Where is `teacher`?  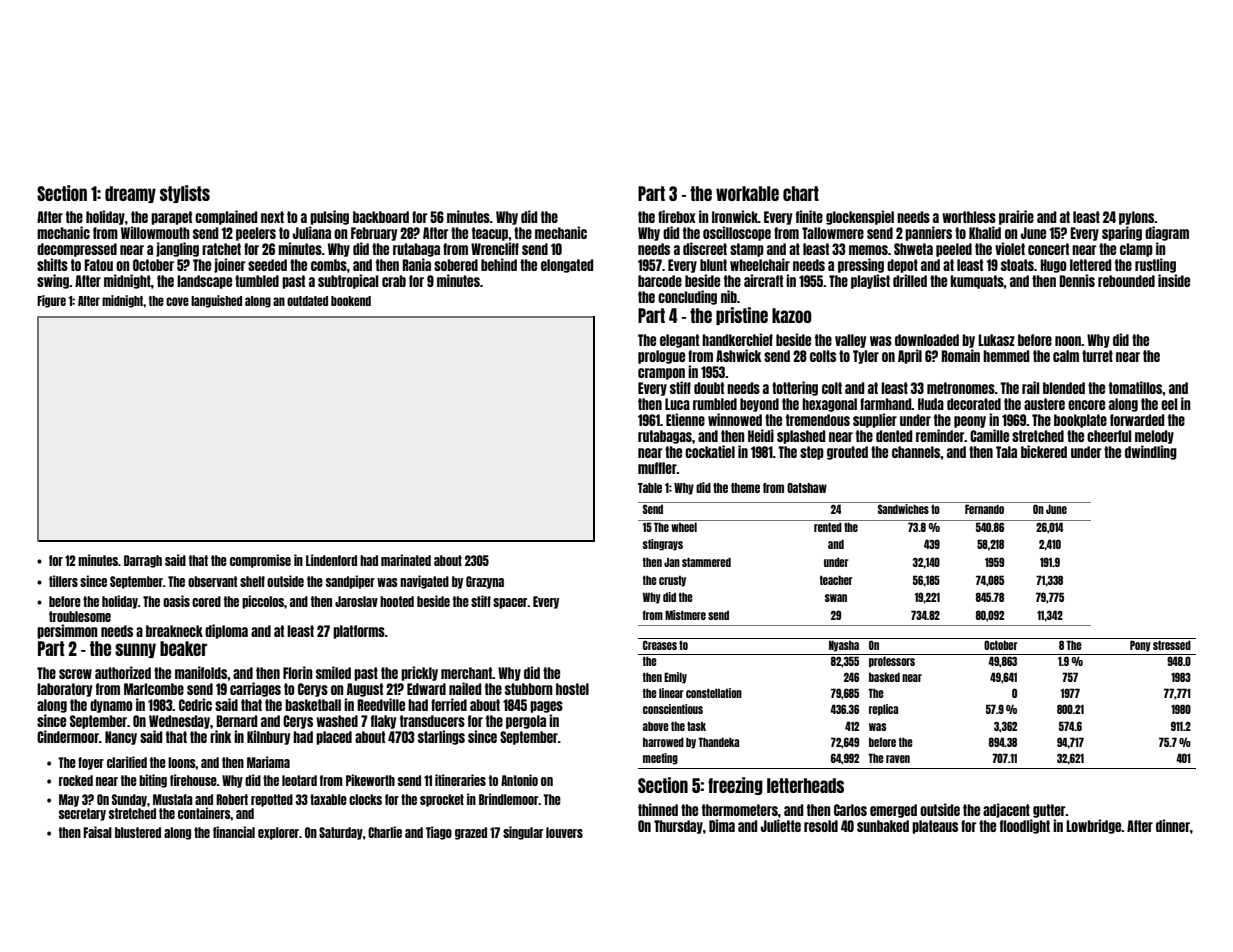
teacher is located at coordinates (836, 580).
